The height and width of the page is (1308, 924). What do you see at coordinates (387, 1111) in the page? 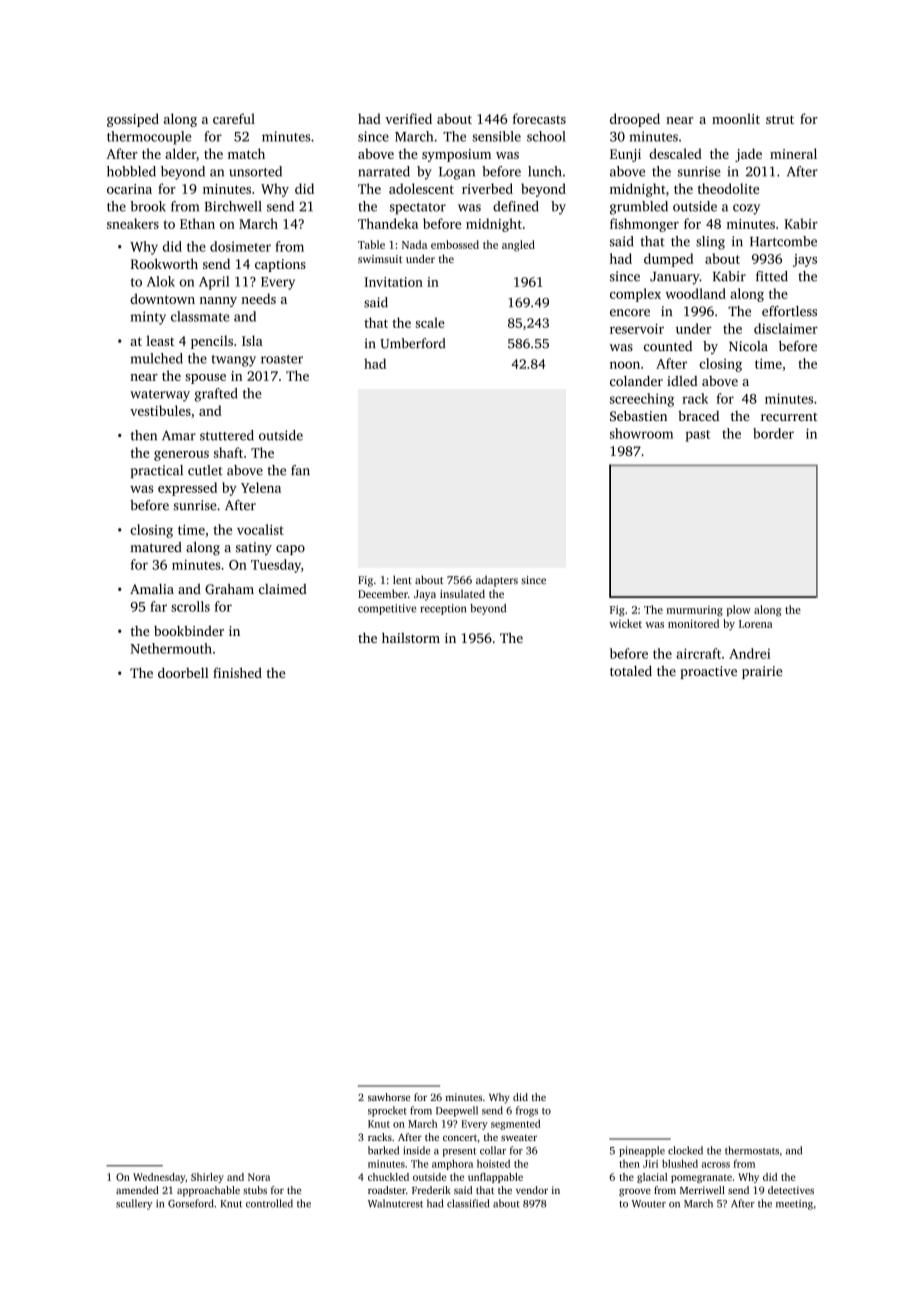
I see `sprocket` at bounding box center [387, 1111].
